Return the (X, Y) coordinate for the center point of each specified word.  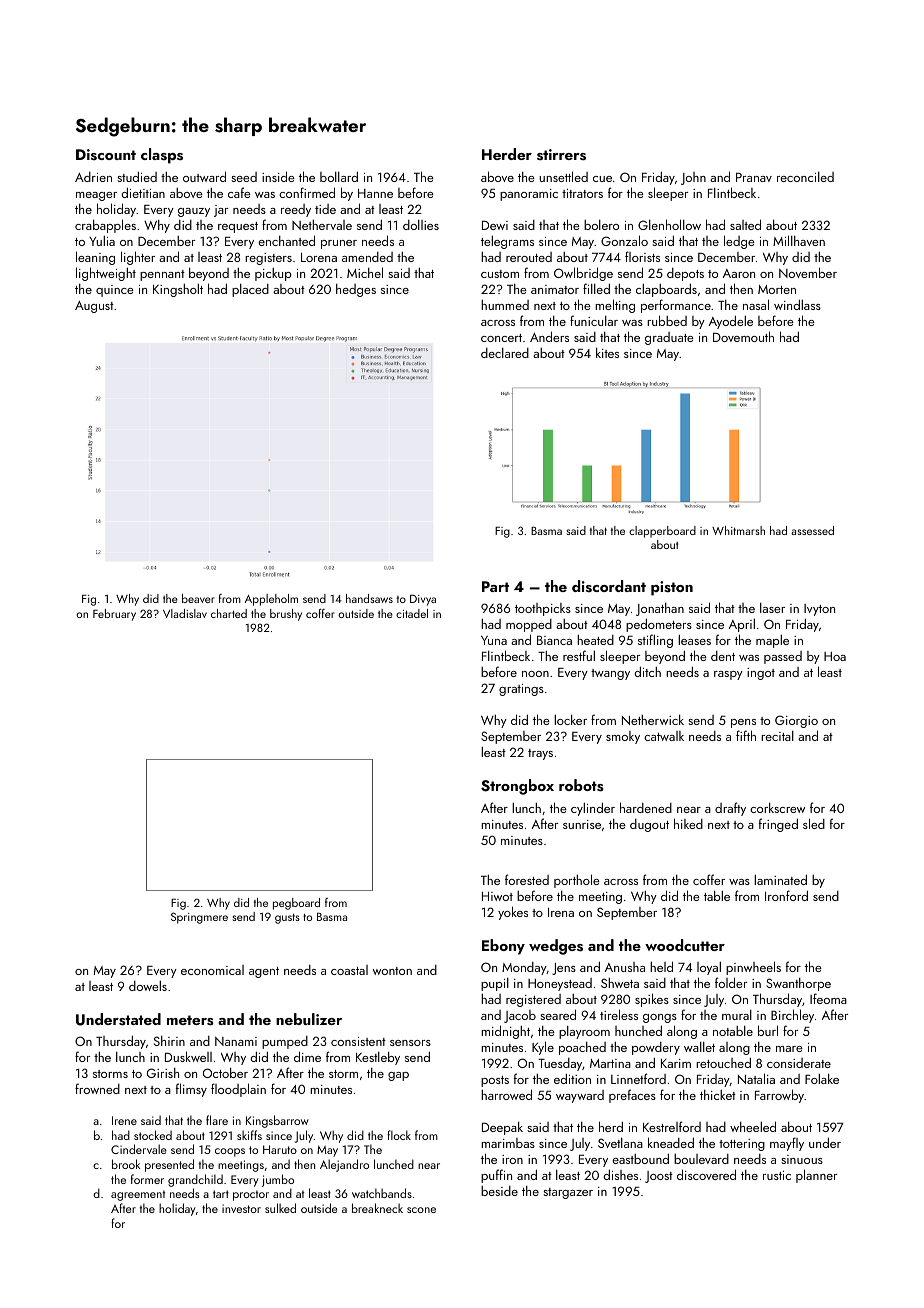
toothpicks (543, 609)
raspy (728, 675)
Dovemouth (743, 336)
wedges (556, 947)
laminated (780, 879)
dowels (148, 986)
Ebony (503, 947)
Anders (549, 336)
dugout (649, 825)
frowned (97, 1088)
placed (250, 290)
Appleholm (271, 600)
